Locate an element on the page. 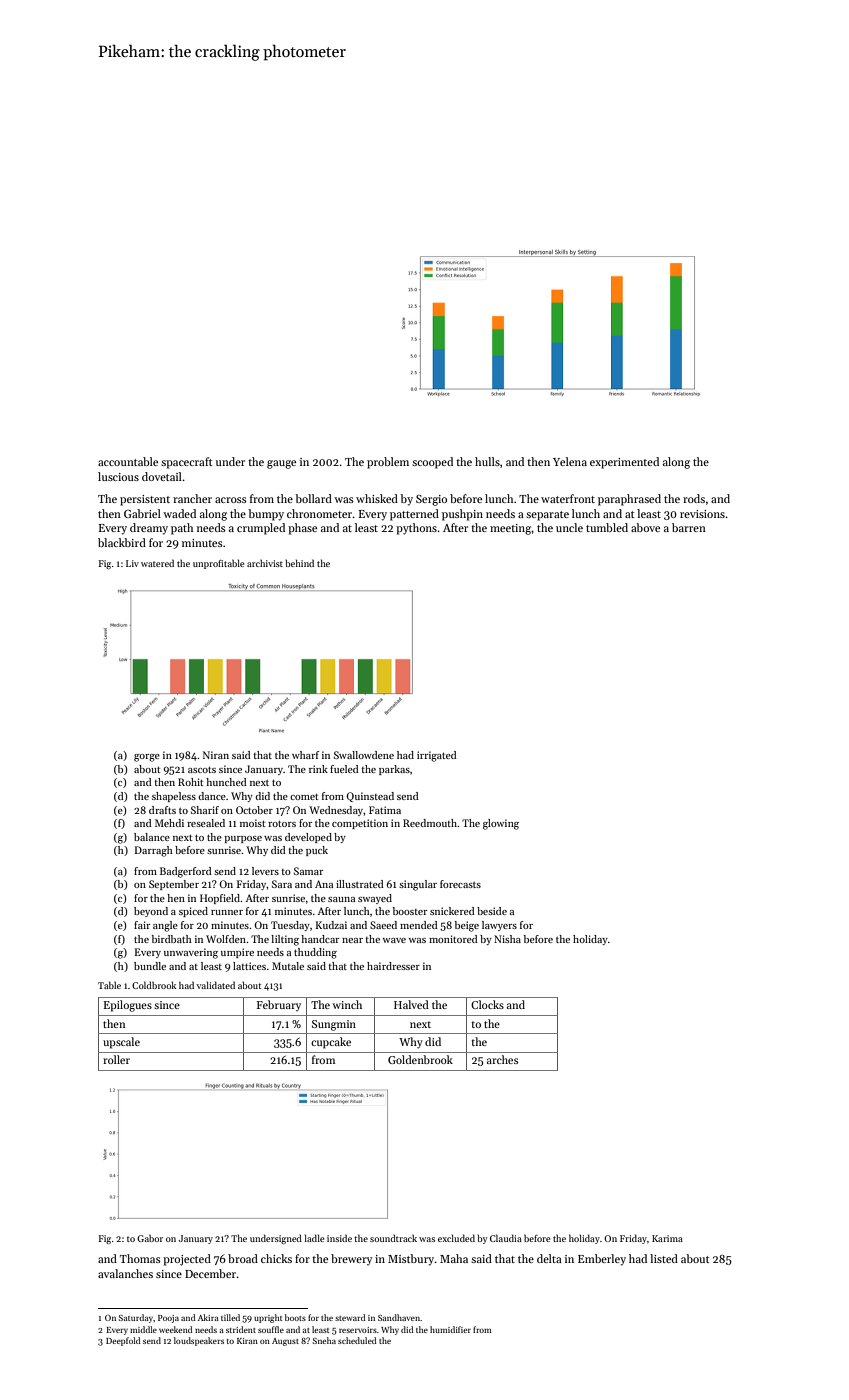  scheduled is located at coordinates (357, 1340).
